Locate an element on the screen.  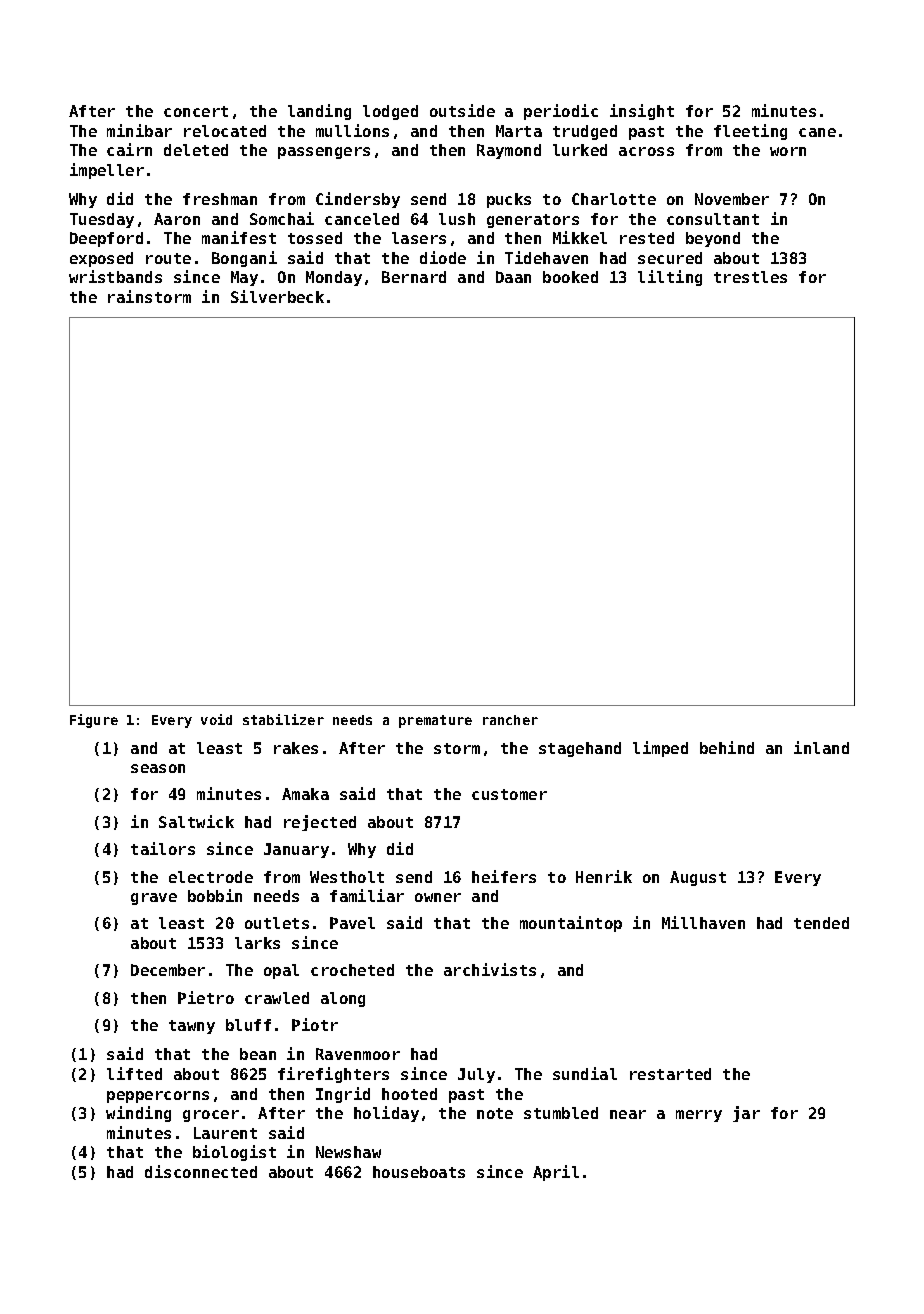
opal is located at coordinates (281, 971).
